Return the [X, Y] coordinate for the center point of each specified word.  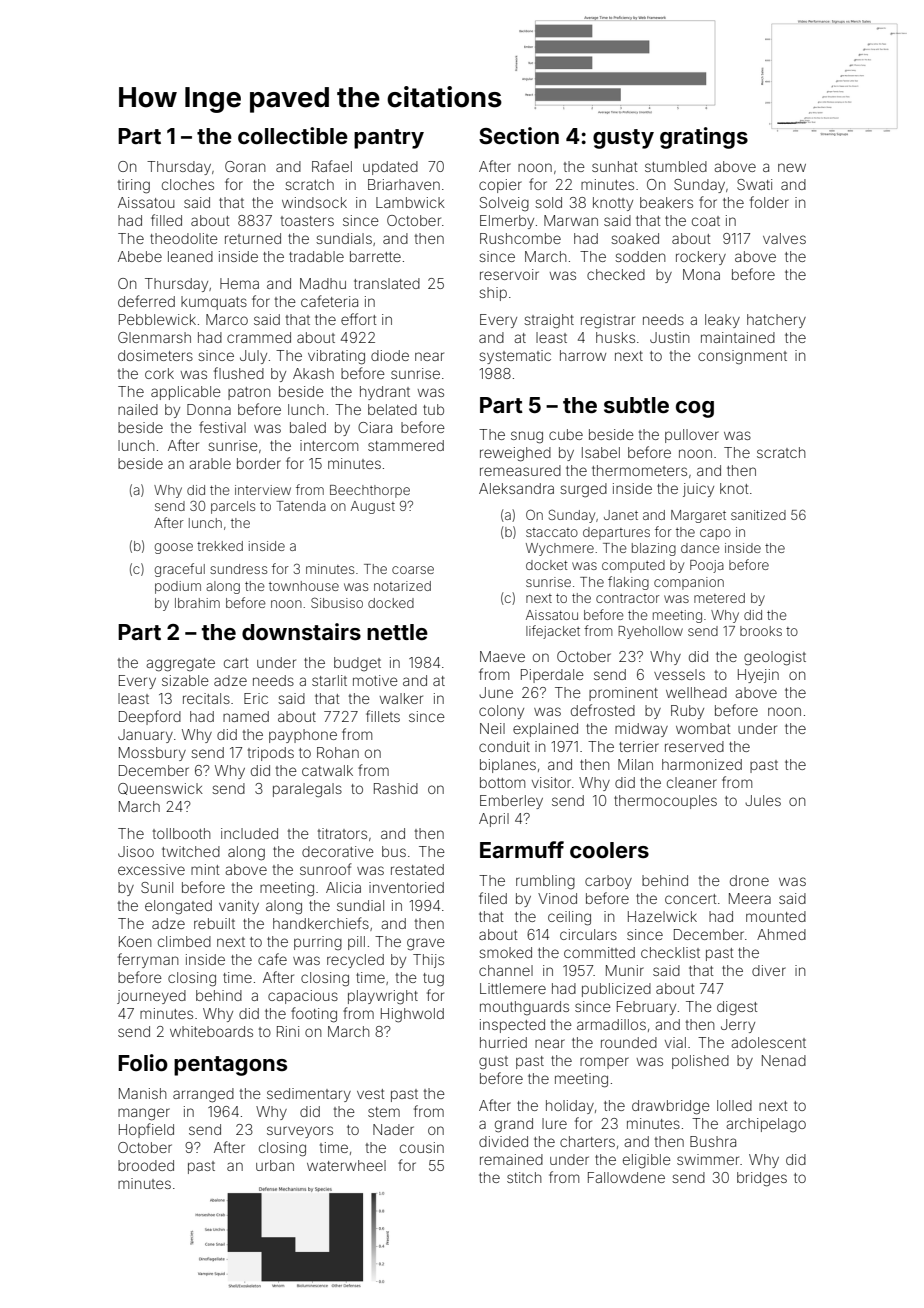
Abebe [140, 256]
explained [545, 730]
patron [249, 393]
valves [784, 238]
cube [566, 434]
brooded [146, 1165]
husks [615, 337]
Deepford [150, 717]
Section [519, 135]
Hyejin [758, 676]
